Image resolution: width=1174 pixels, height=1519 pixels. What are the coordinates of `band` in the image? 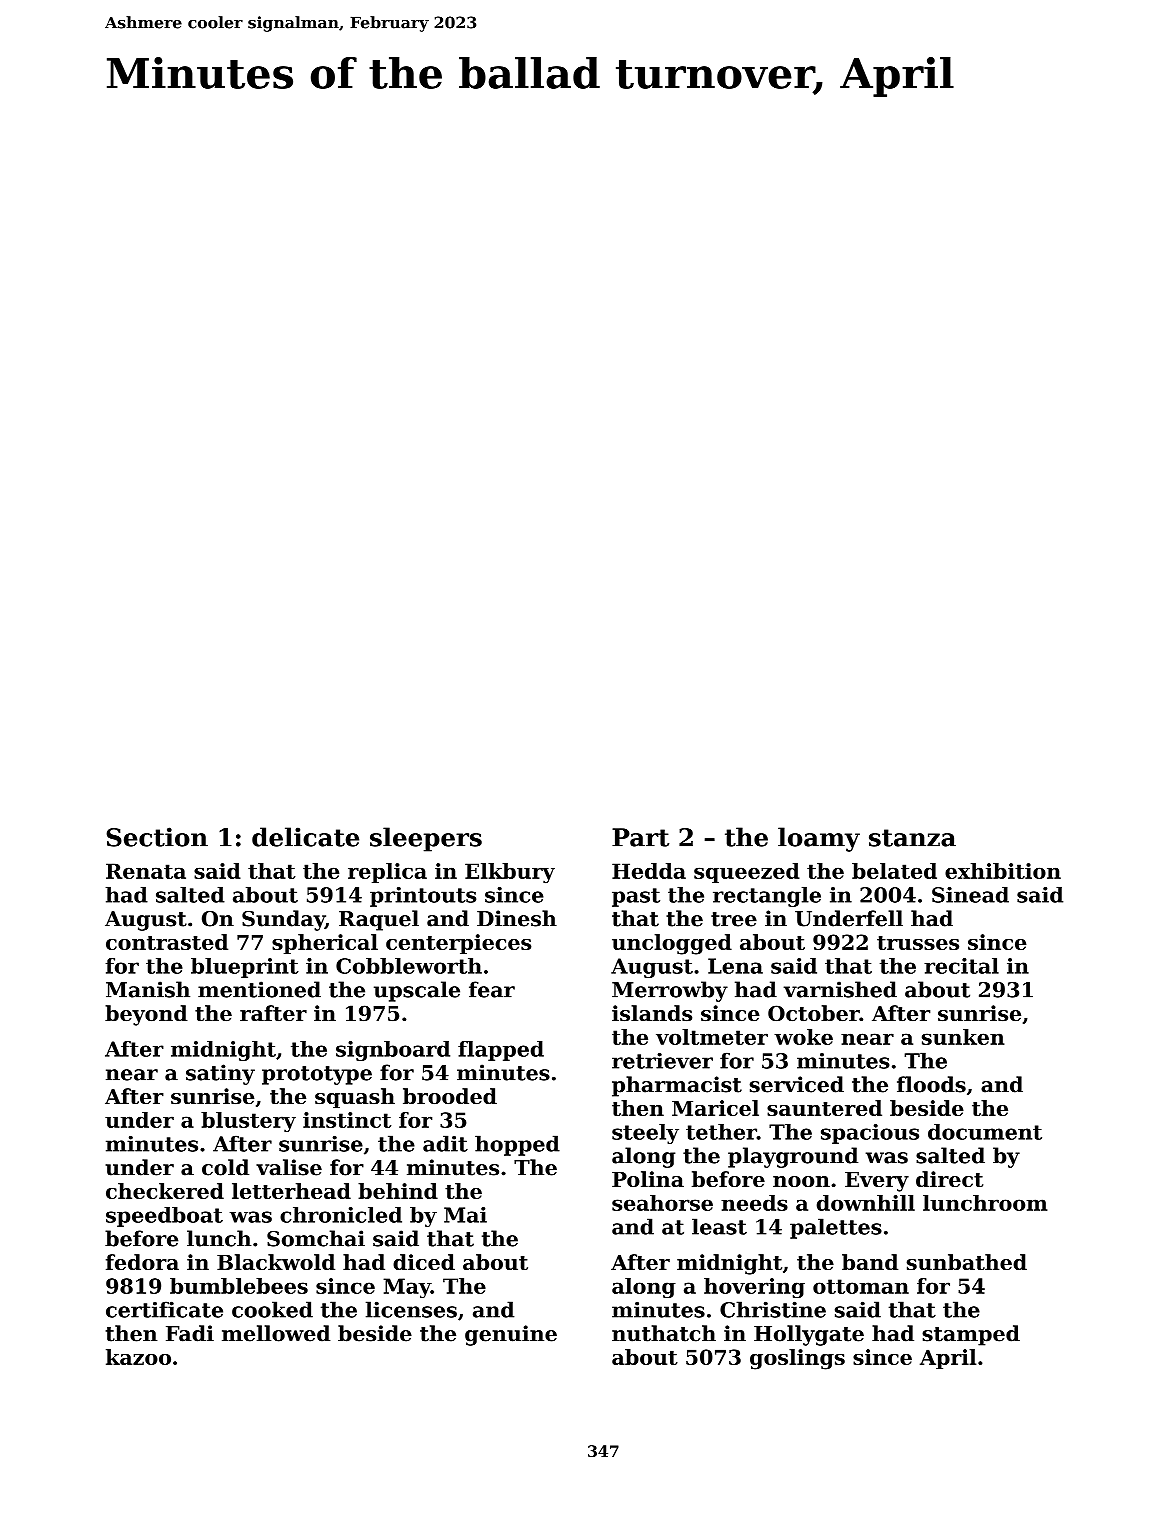 It's located at (870, 1262).
